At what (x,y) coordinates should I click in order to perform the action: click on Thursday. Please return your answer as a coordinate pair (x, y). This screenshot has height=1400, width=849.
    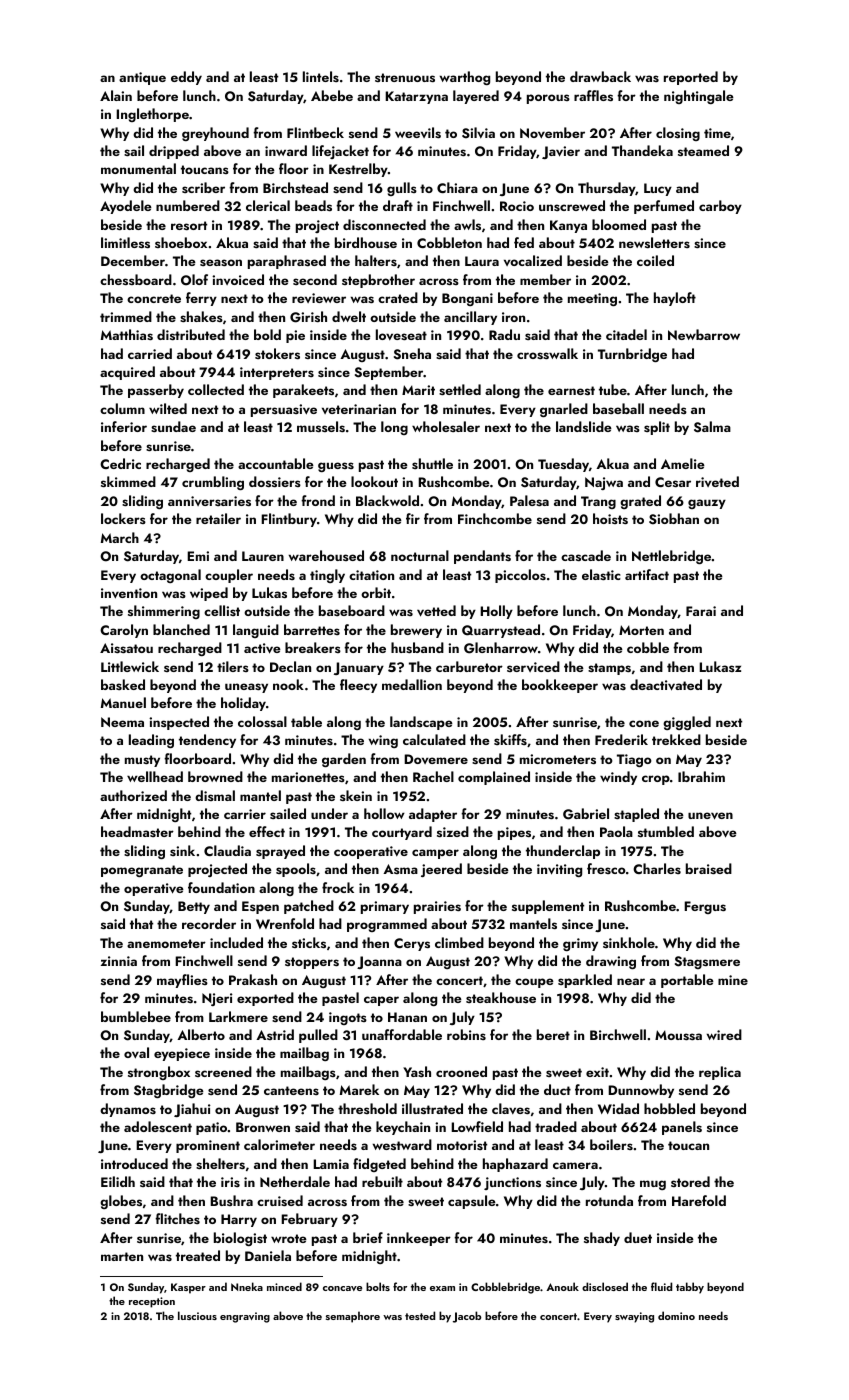
    Looking at the image, I should click on (607, 189).
